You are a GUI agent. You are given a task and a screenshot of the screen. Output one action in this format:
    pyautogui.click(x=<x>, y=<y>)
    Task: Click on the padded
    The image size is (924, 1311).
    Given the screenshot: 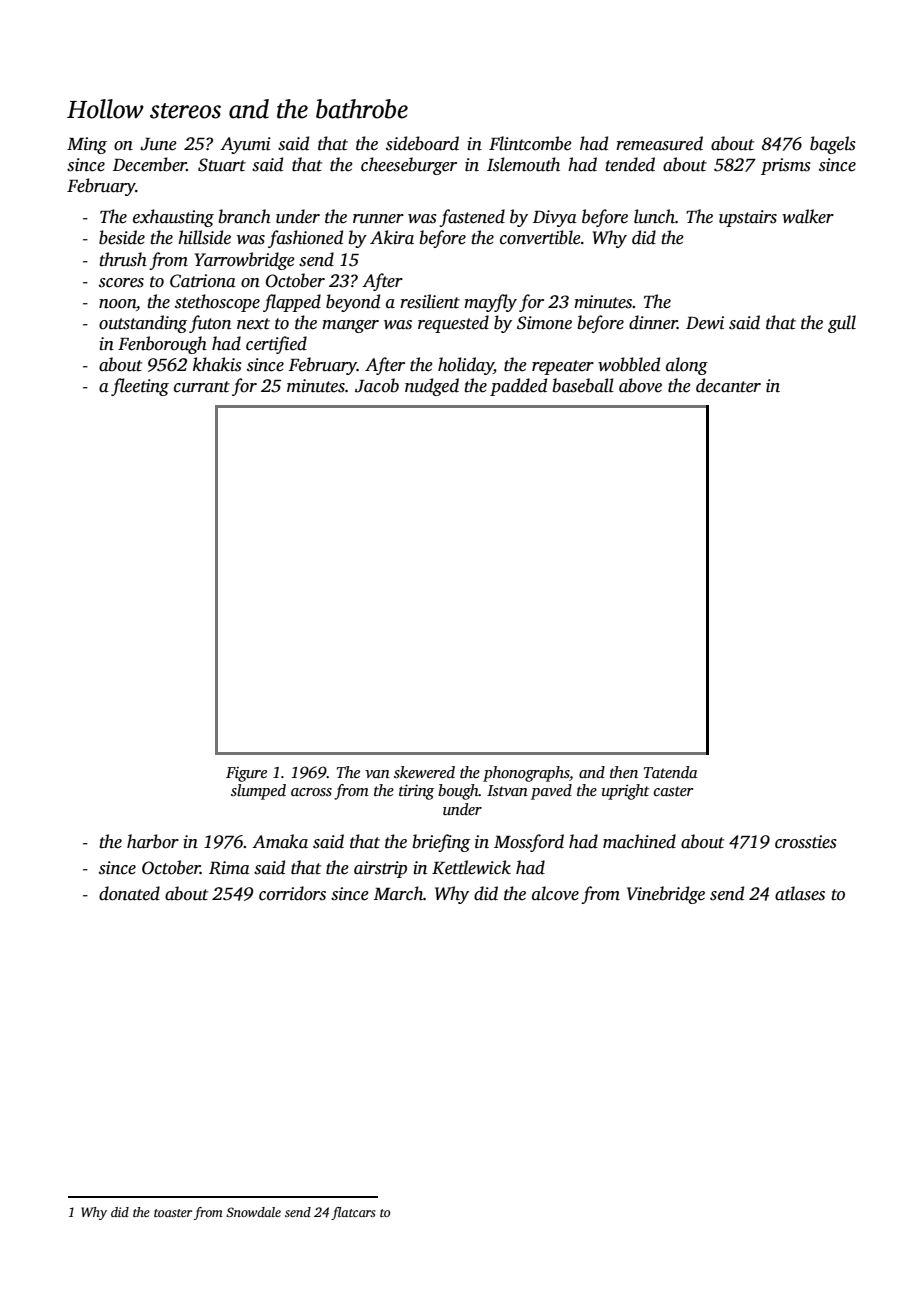 What is the action you would take?
    pyautogui.click(x=518, y=387)
